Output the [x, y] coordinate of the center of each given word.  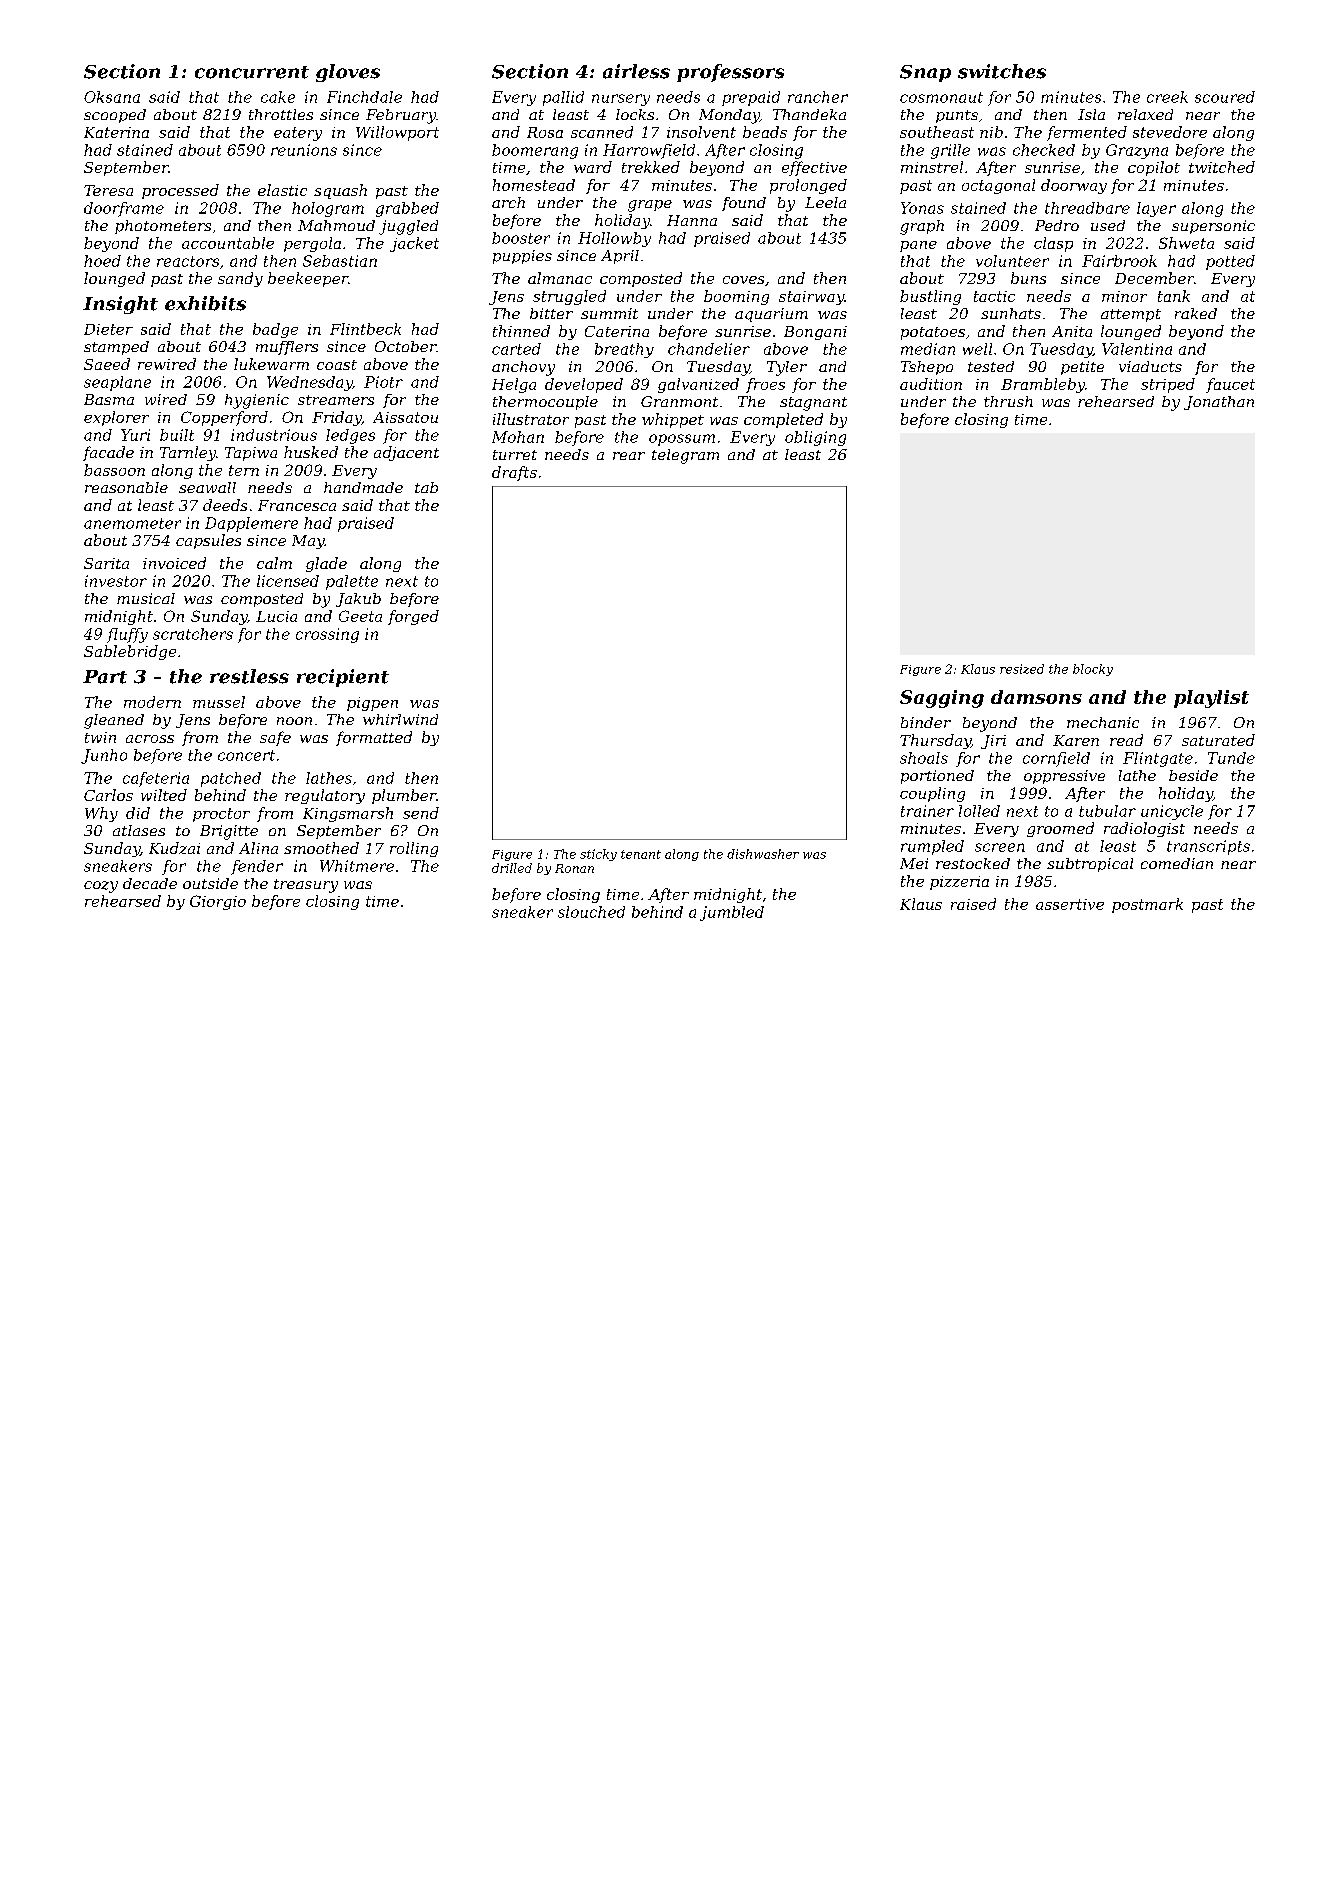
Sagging [942, 699]
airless [636, 71]
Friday [337, 418]
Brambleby [1043, 385]
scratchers [193, 634]
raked [1196, 313]
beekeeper [308, 279]
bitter [551, 313]
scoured [1225, 97]
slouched [591, 912]
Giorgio [218, 902]
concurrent [252, 72]
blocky [1093, 670]
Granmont [679, 401]
